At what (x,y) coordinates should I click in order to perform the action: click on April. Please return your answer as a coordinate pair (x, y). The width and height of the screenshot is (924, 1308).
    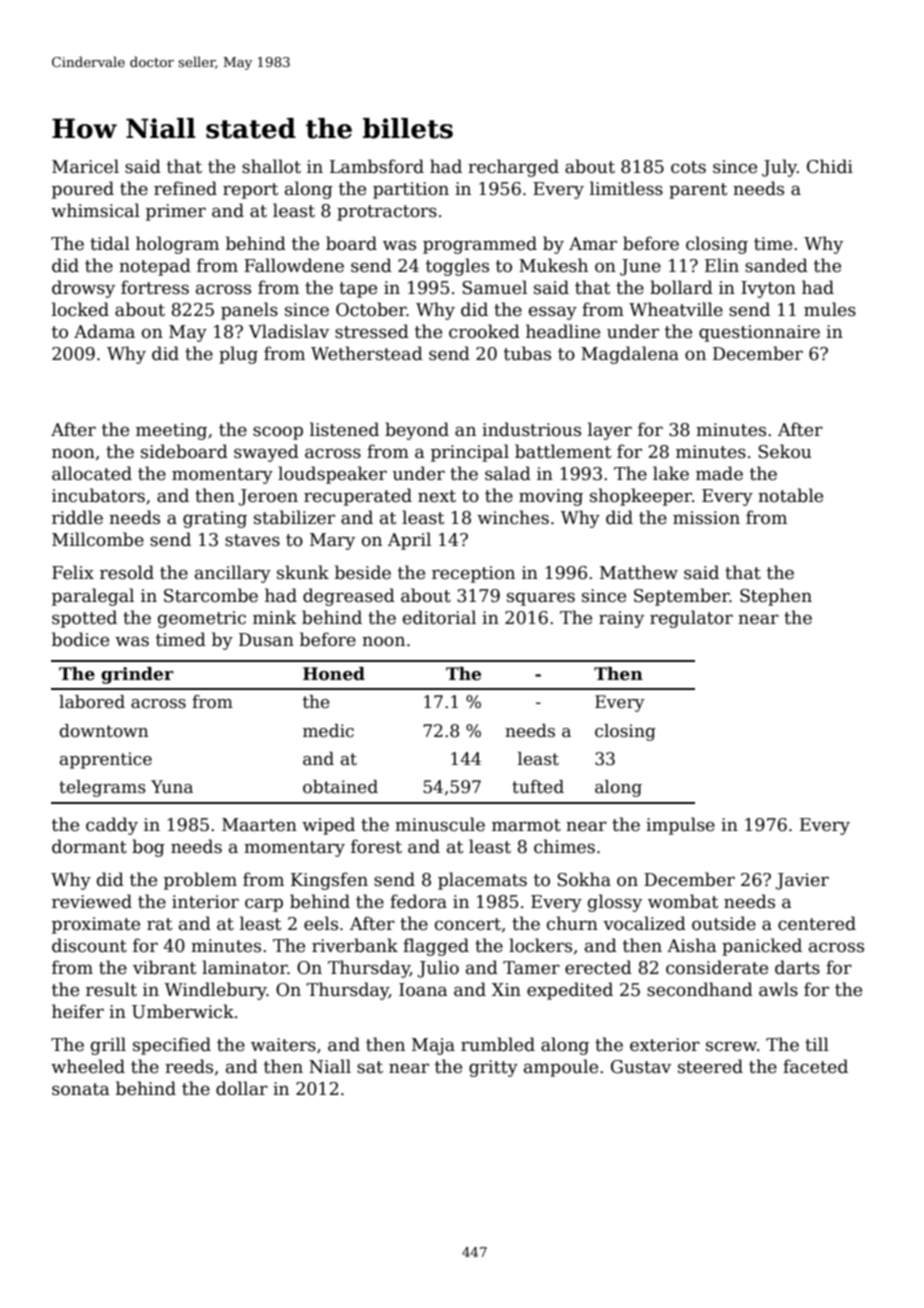
    Looking at the image, I should click on (409, 541).
